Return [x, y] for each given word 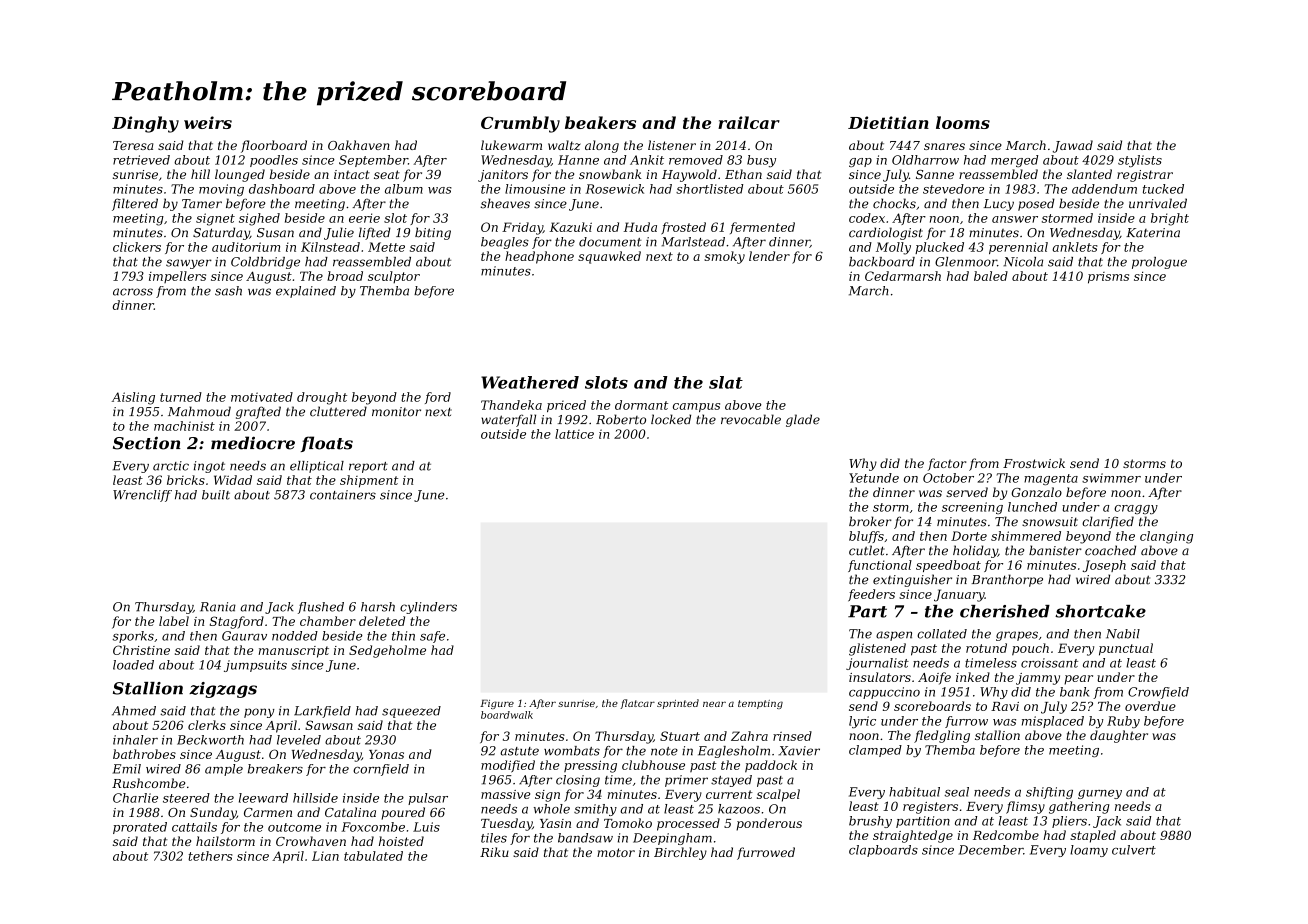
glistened [877, 649]
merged [1014, 161]
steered [186, 798]
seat [387, 174]
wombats [572, 751]
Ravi [1005, 706]
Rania [218, 607]
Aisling [133, 398]
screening [972, 508]
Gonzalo [1036, 492]
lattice [574, 434]
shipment [369, 481]
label [174, 621]
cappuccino [884, 693]
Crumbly [520, 124]
